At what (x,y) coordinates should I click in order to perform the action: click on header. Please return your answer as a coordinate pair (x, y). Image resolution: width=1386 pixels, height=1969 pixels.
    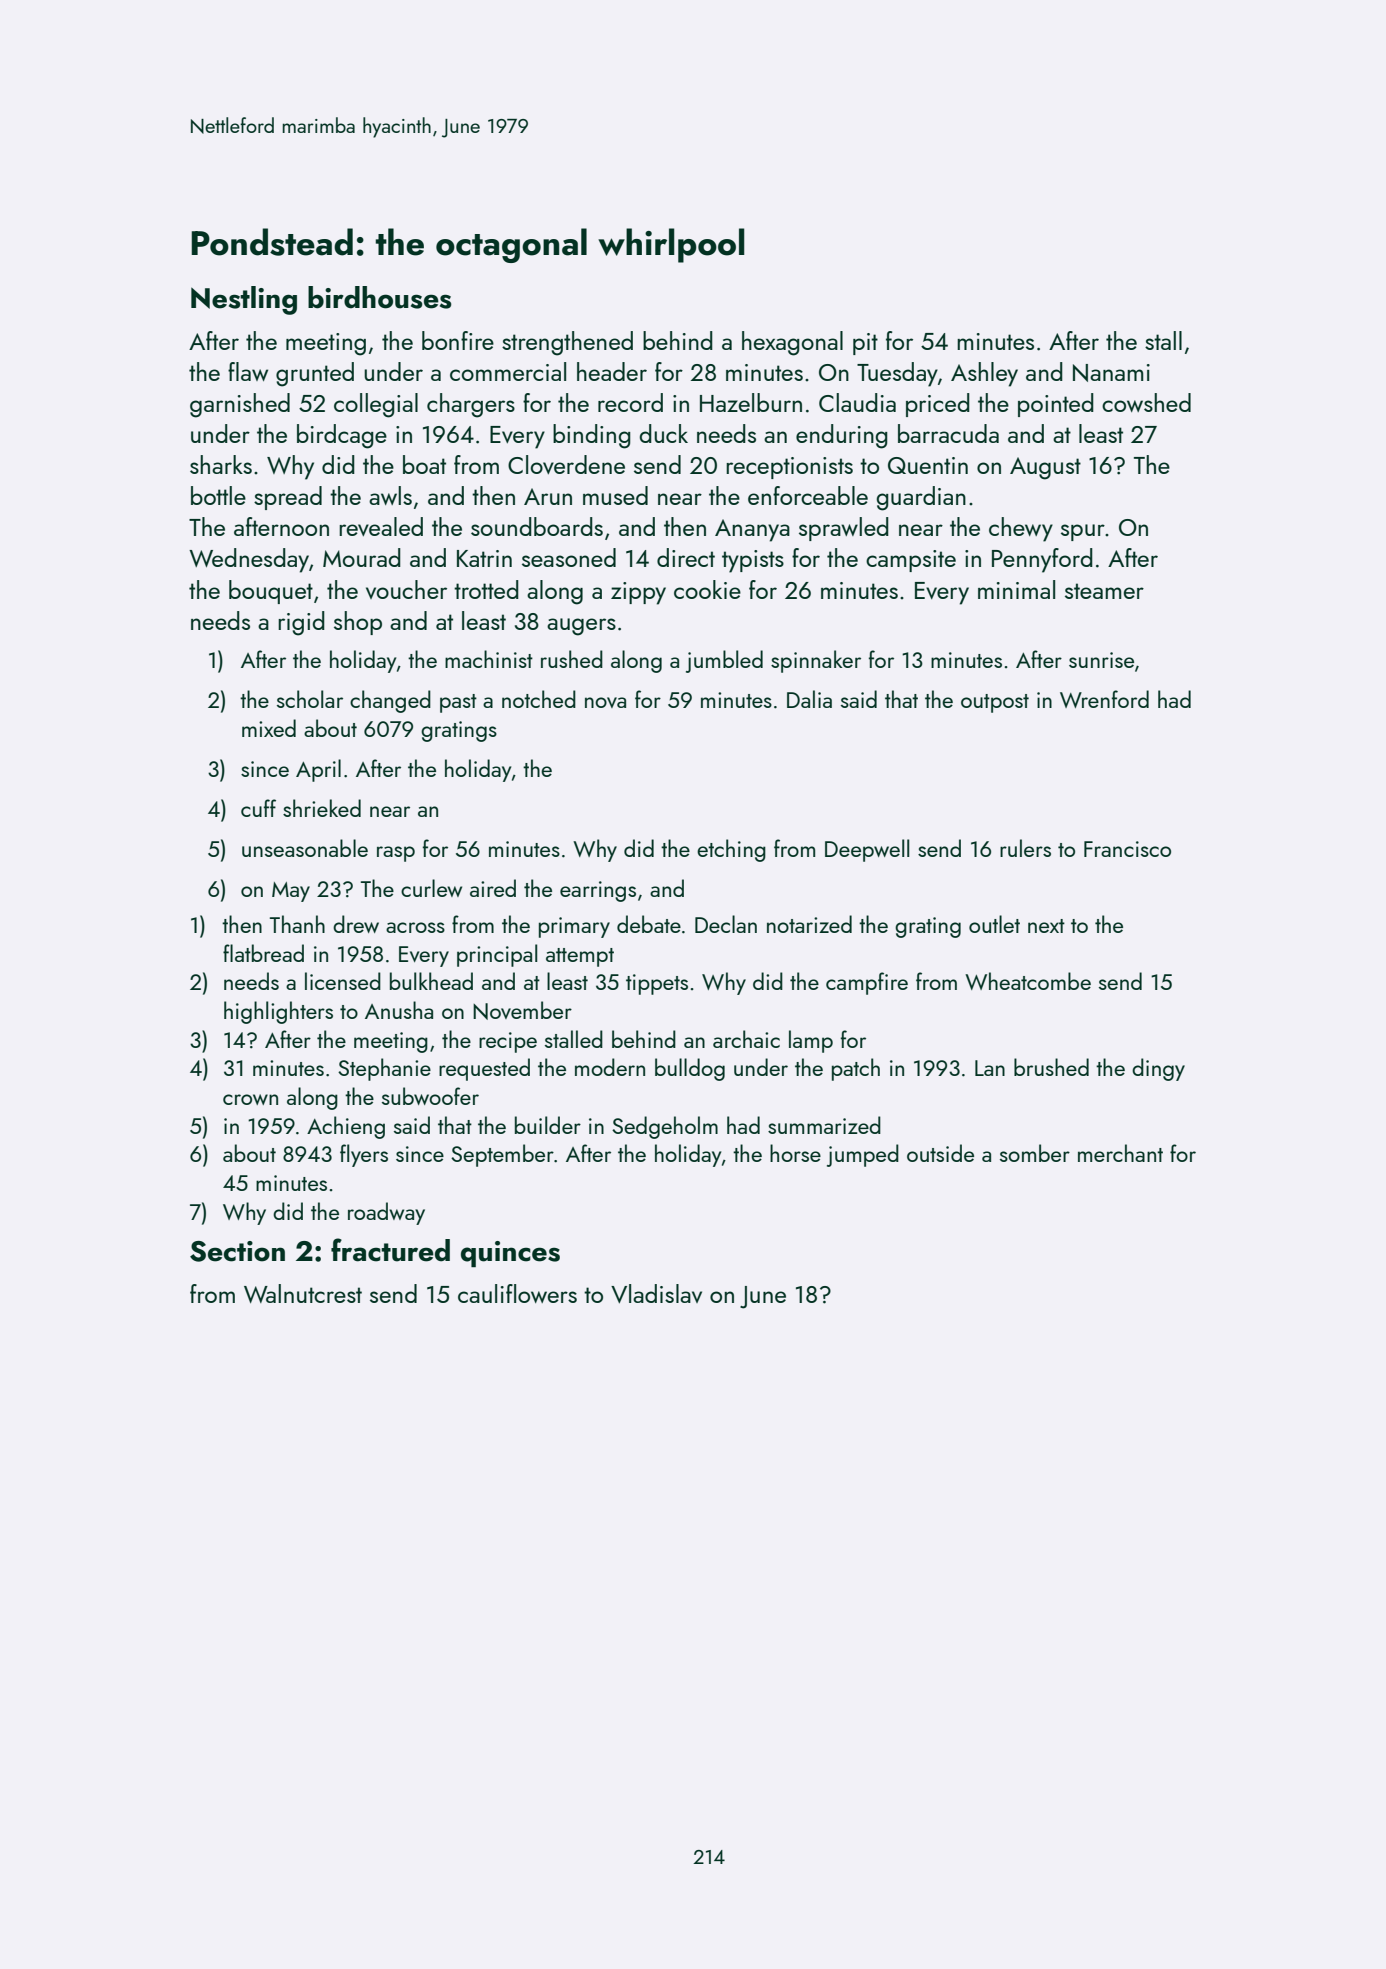
    Looking at the image, I should click on (612, 371).
